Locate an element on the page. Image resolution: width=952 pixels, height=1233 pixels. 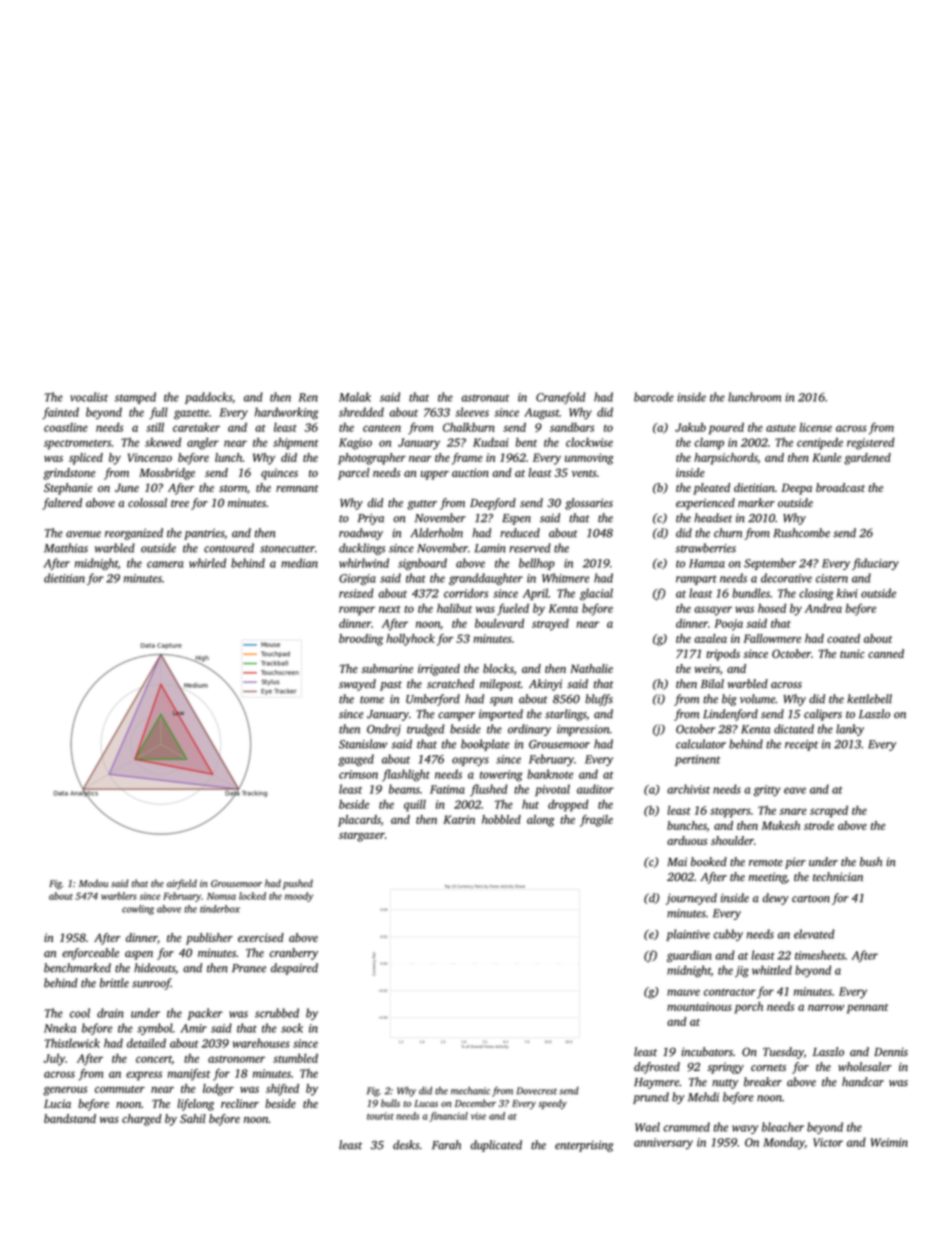
irrigated is located at coordinates (439, 670).
